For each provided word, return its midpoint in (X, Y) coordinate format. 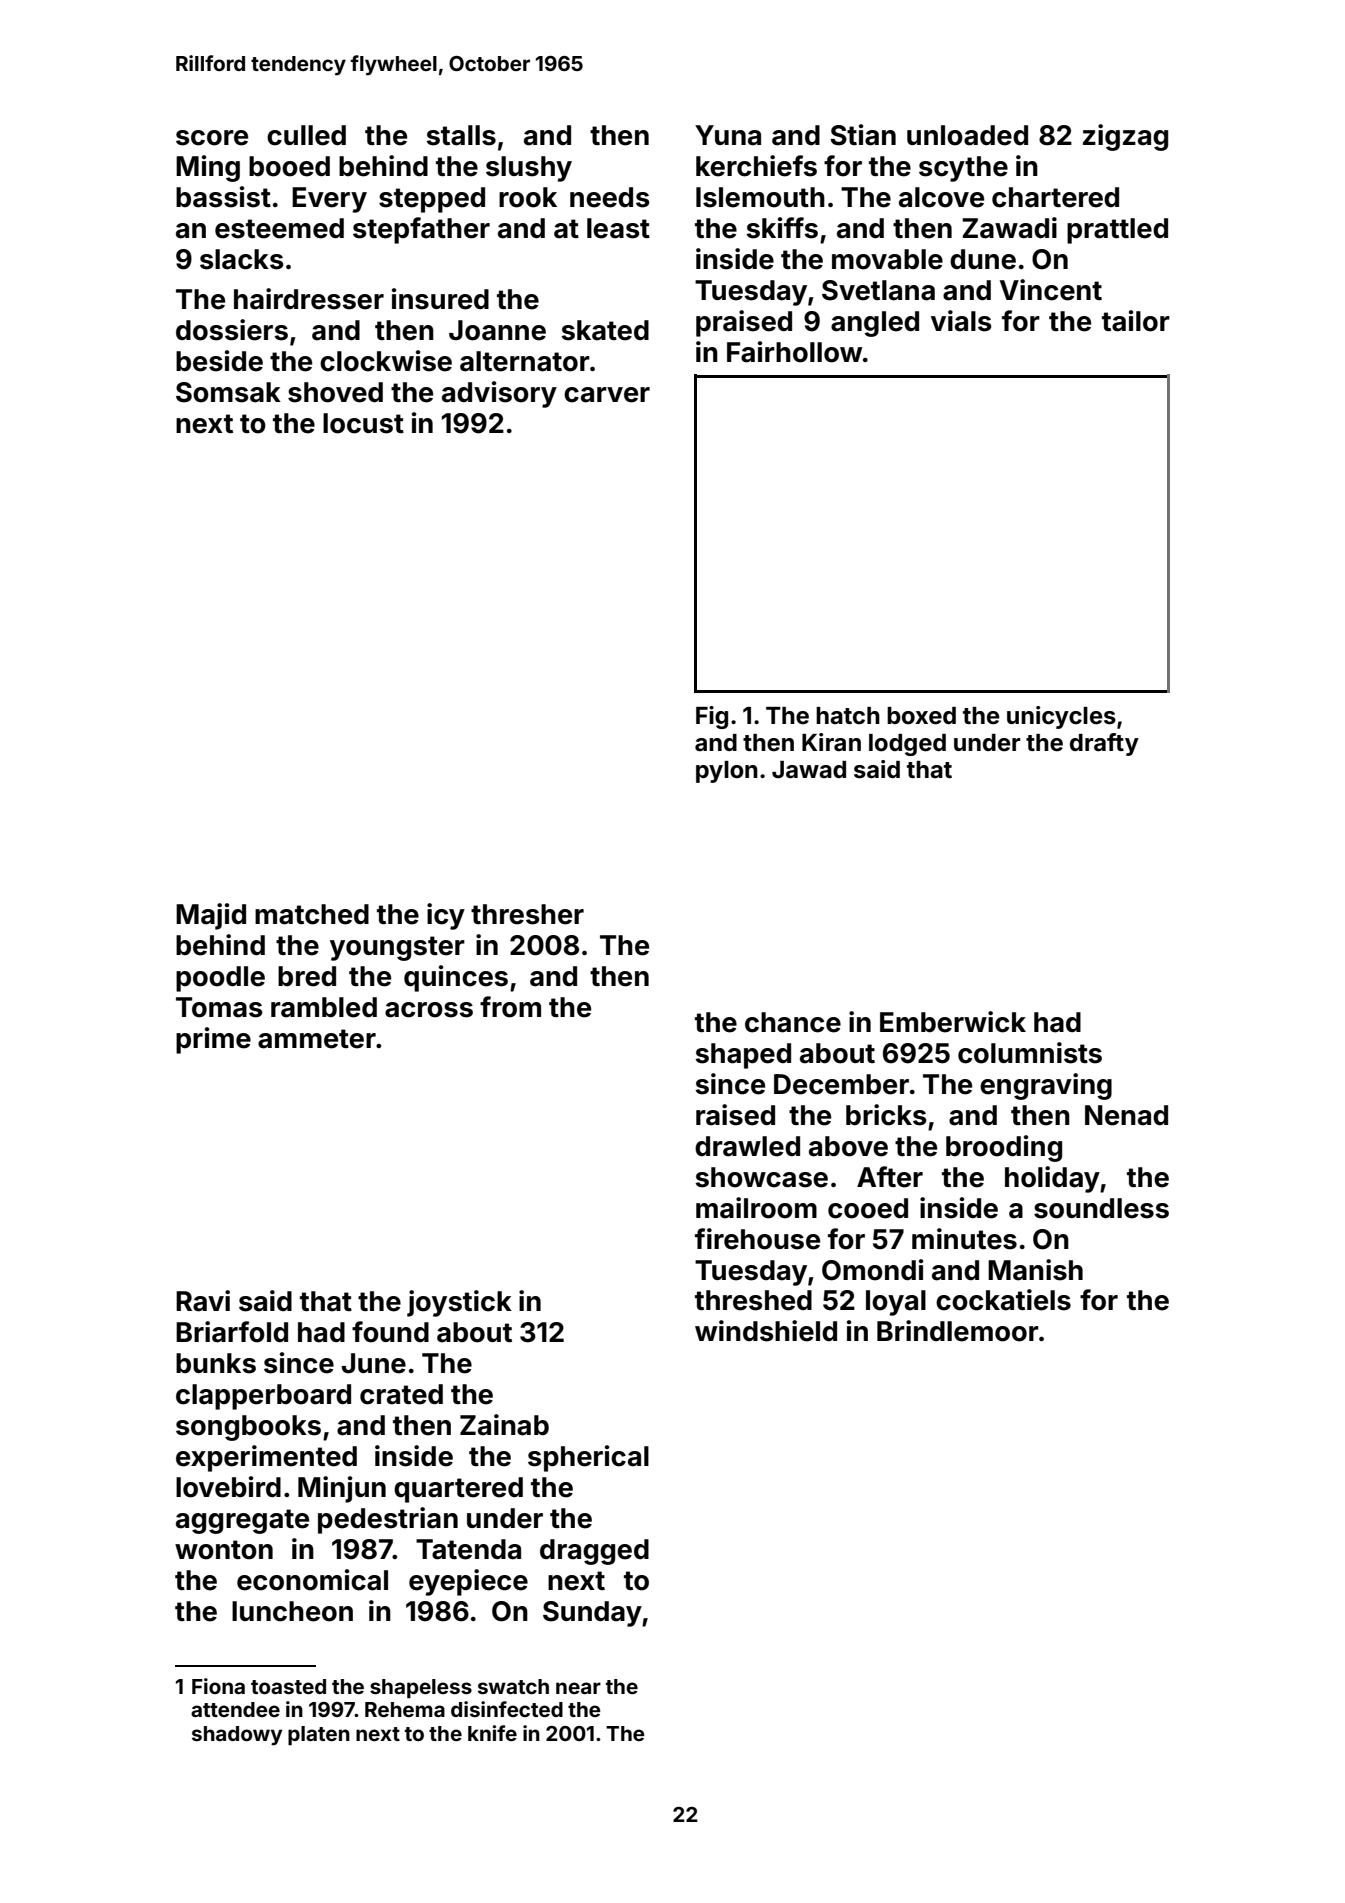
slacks (242, 259)
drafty (1104, 744)
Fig (712, 717)
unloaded (967, 135)
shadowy (237, 1736)
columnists (1030, 1053)
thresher (527, 914)
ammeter (317, 1039)
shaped (743, 1056)
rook (528, 197)
